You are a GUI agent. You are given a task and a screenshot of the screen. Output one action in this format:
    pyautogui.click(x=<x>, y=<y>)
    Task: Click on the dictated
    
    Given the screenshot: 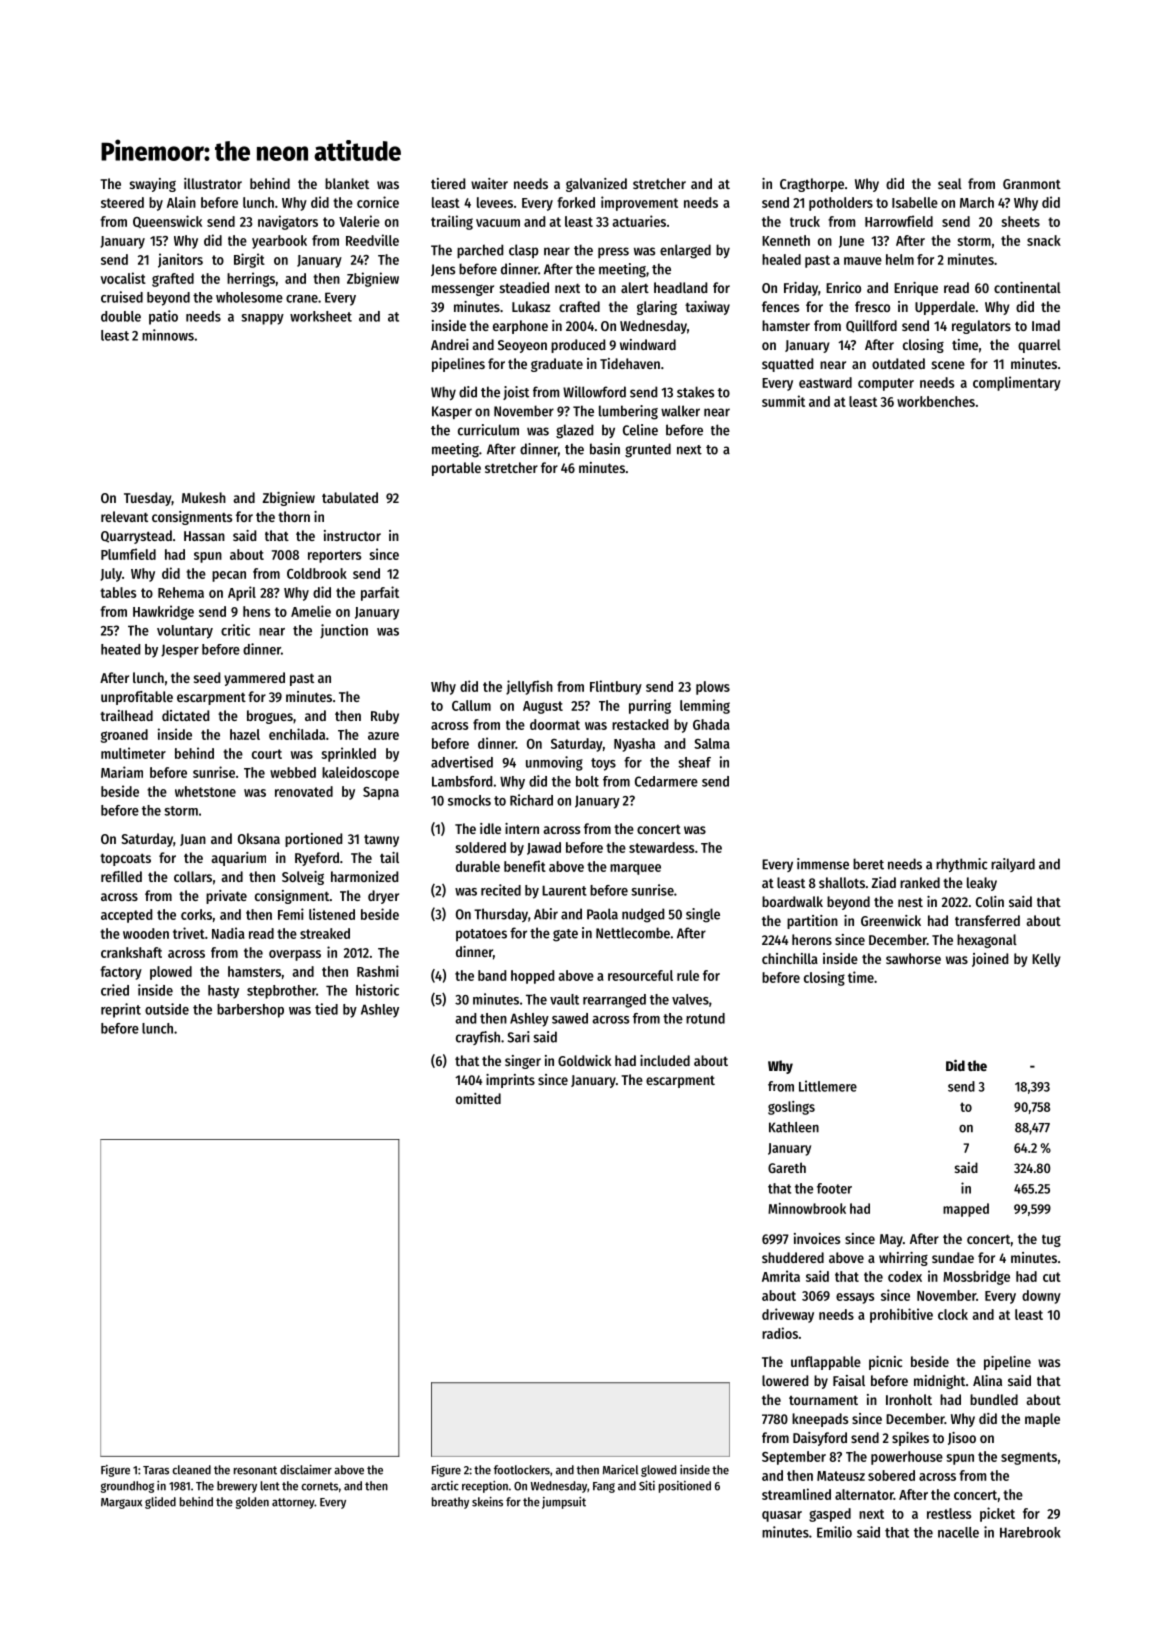 What is the action you would take?
    pyautogui.click(x=185, y=715)
